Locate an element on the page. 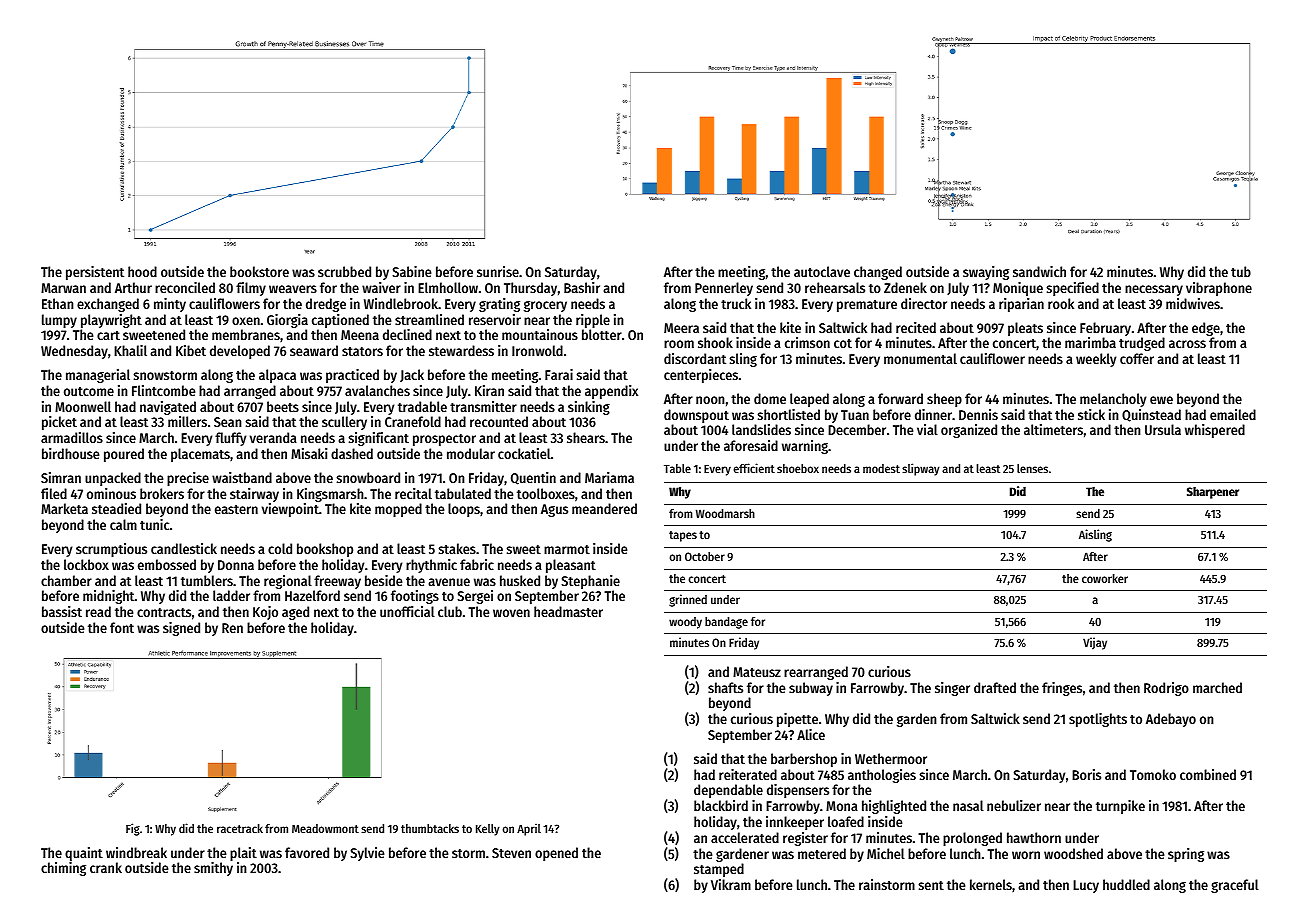 The width and height of the page is (1308, 924). lenses is located at coordinates (1032, 468).
